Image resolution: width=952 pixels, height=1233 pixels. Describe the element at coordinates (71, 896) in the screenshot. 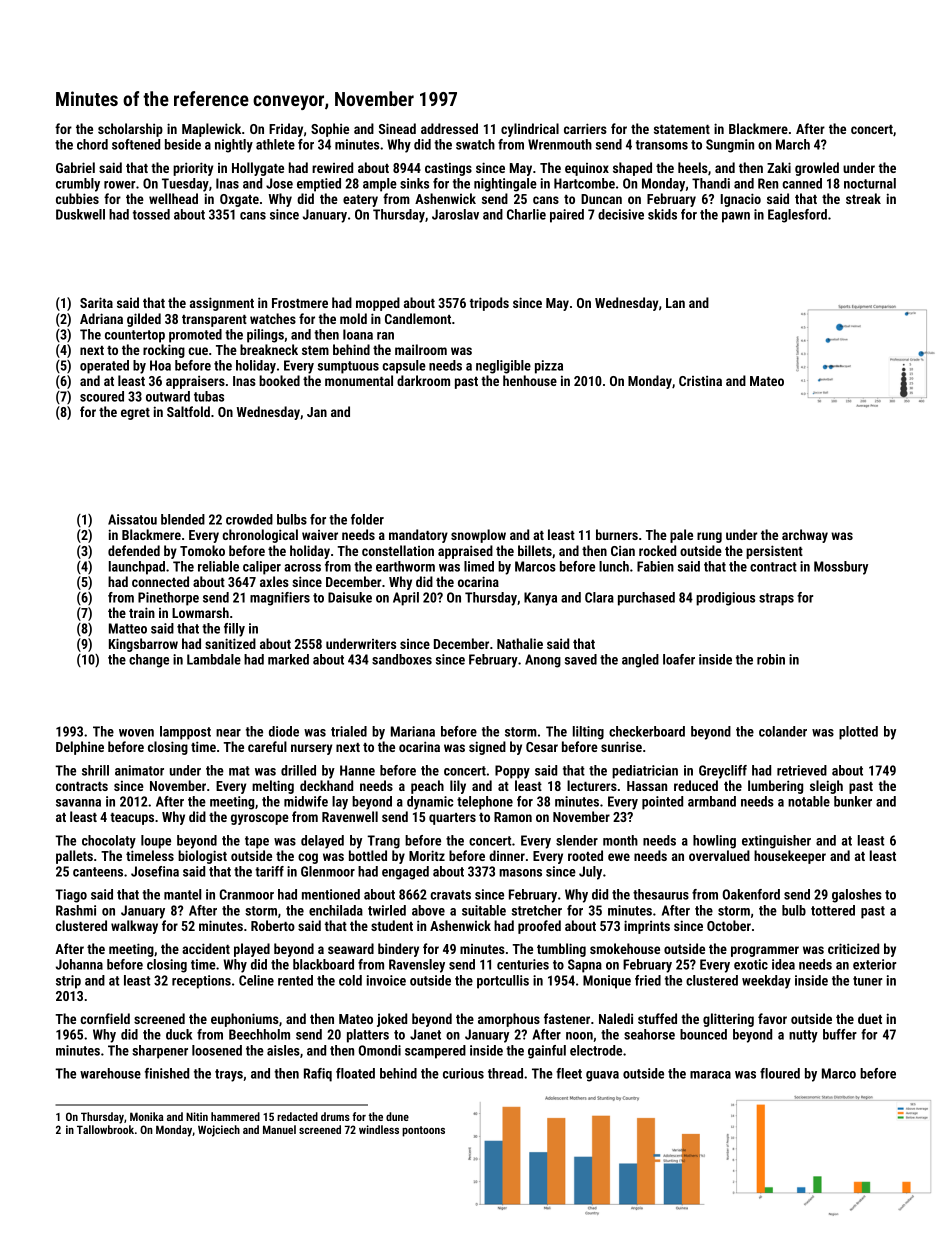

I see `Tiago` at that location.
